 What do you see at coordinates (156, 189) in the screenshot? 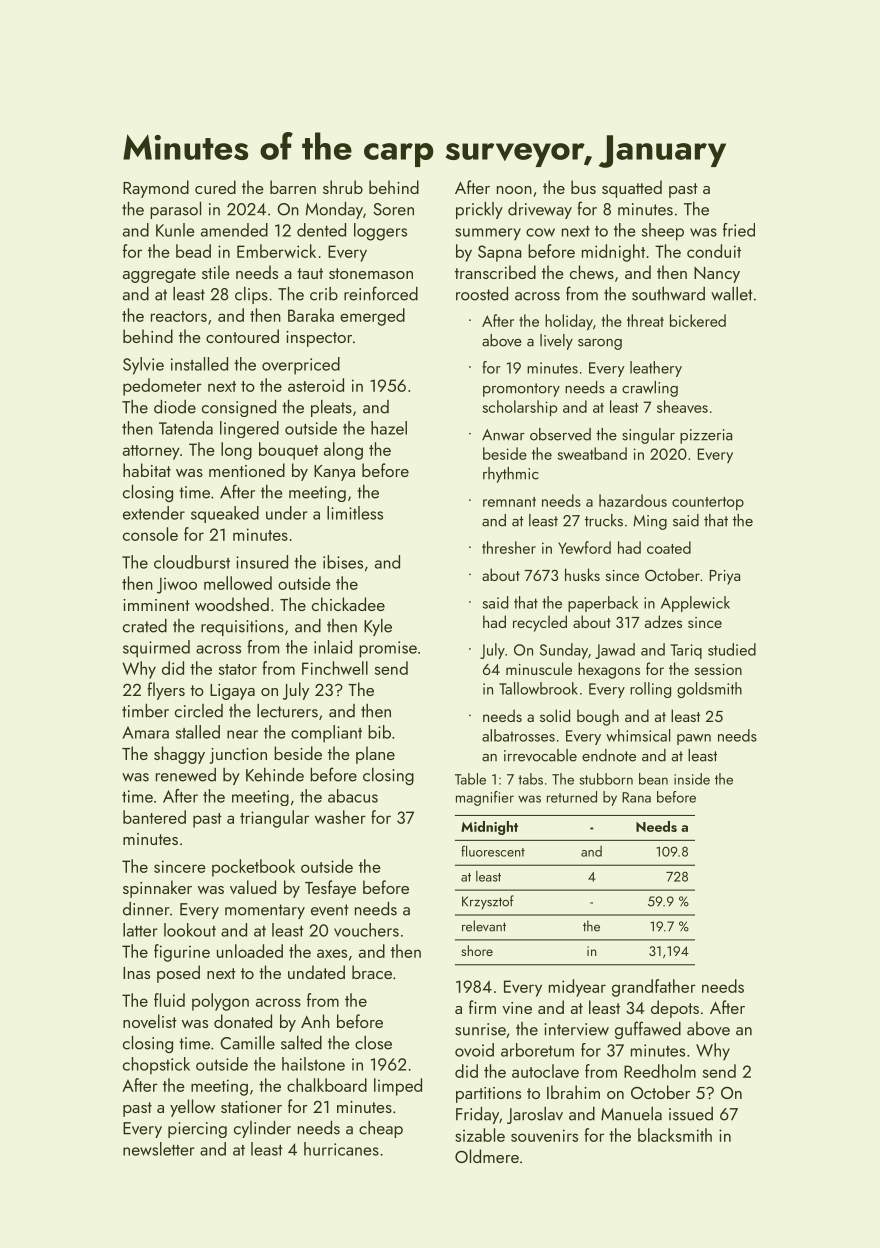
I see `Raymond` at bounding box center [156, 189].
